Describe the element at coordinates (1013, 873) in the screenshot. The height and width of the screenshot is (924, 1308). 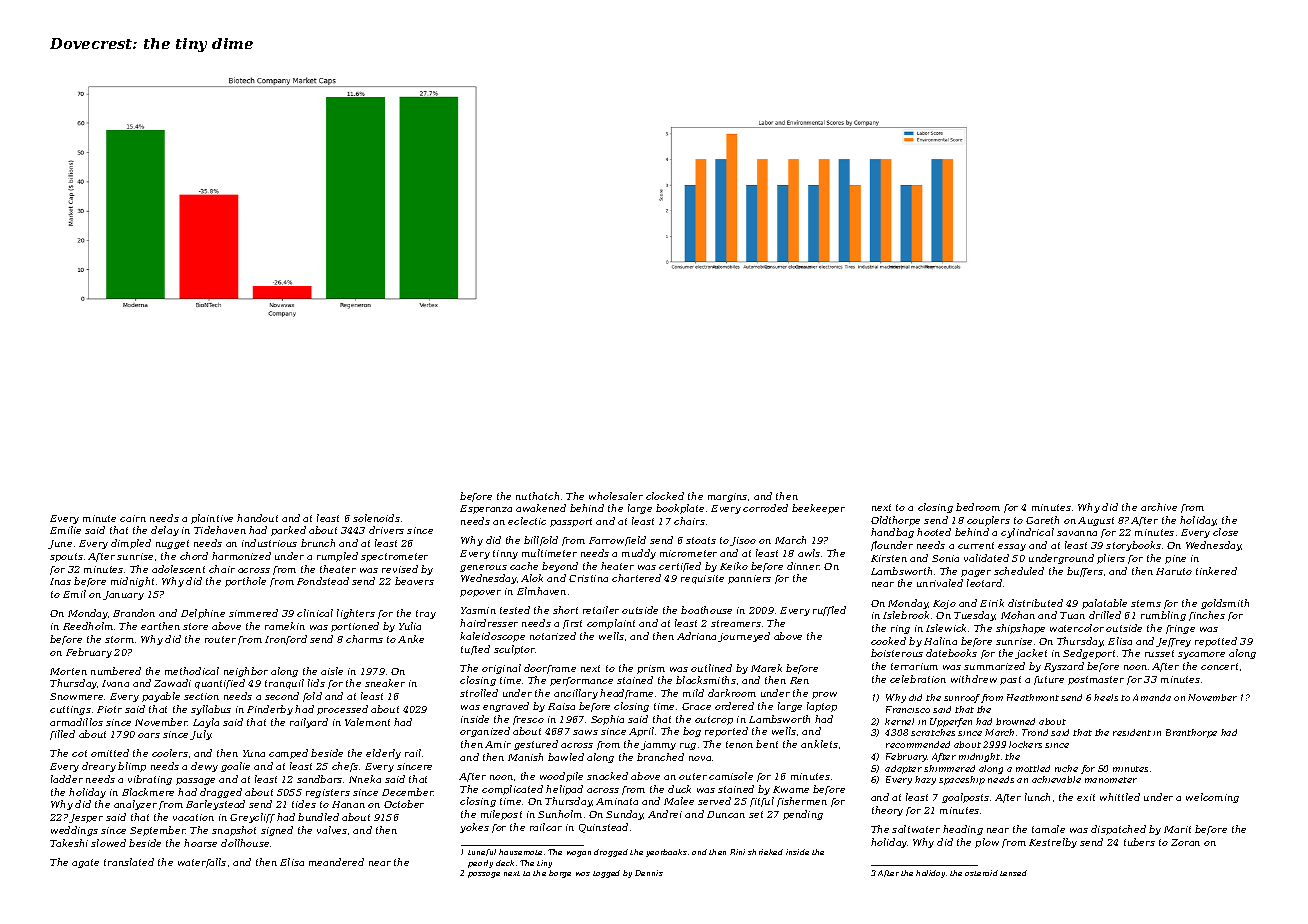
I see `tensed` at that location.
